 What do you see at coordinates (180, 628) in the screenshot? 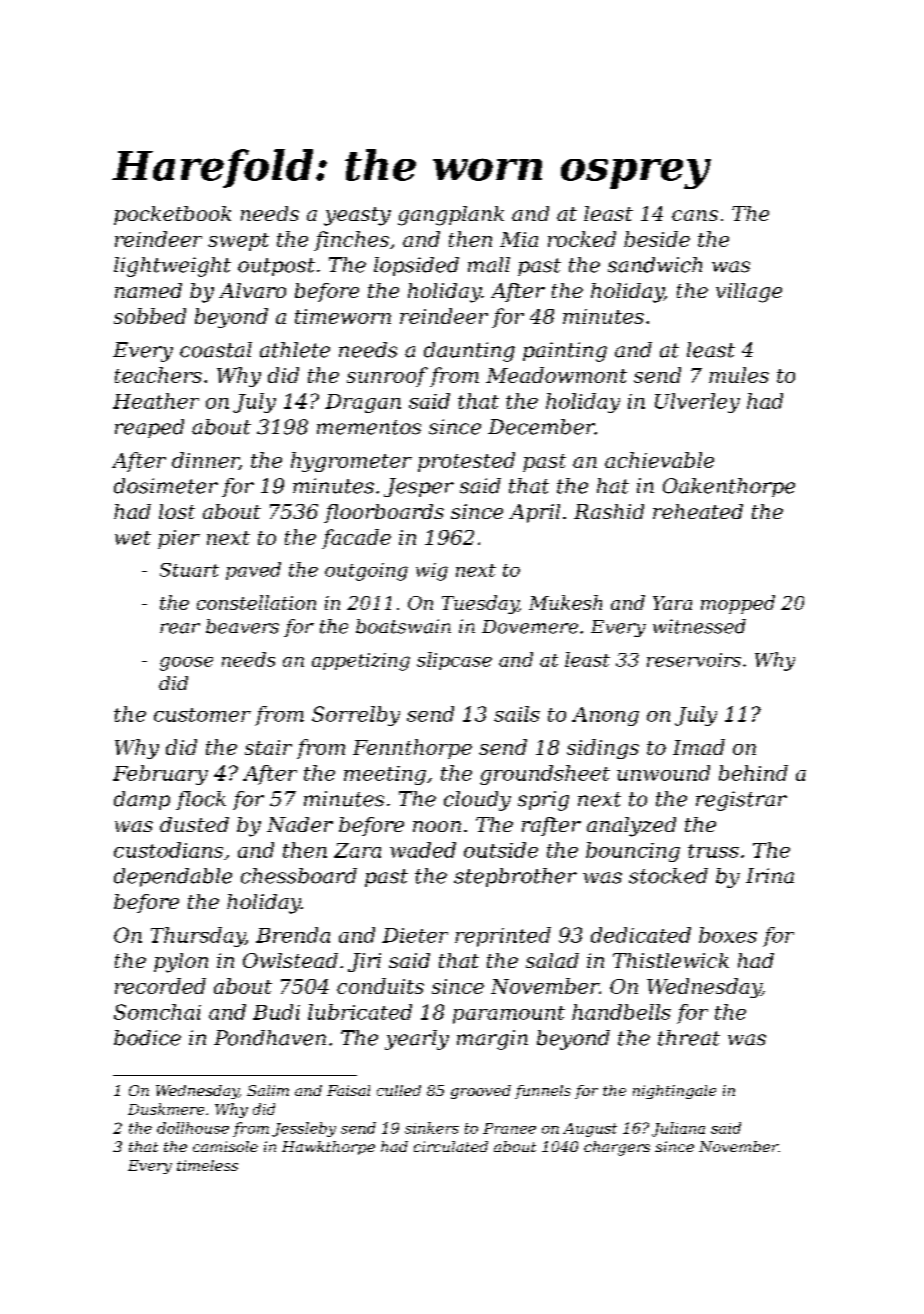
I see `rear` at bounding box center [180, 628].
